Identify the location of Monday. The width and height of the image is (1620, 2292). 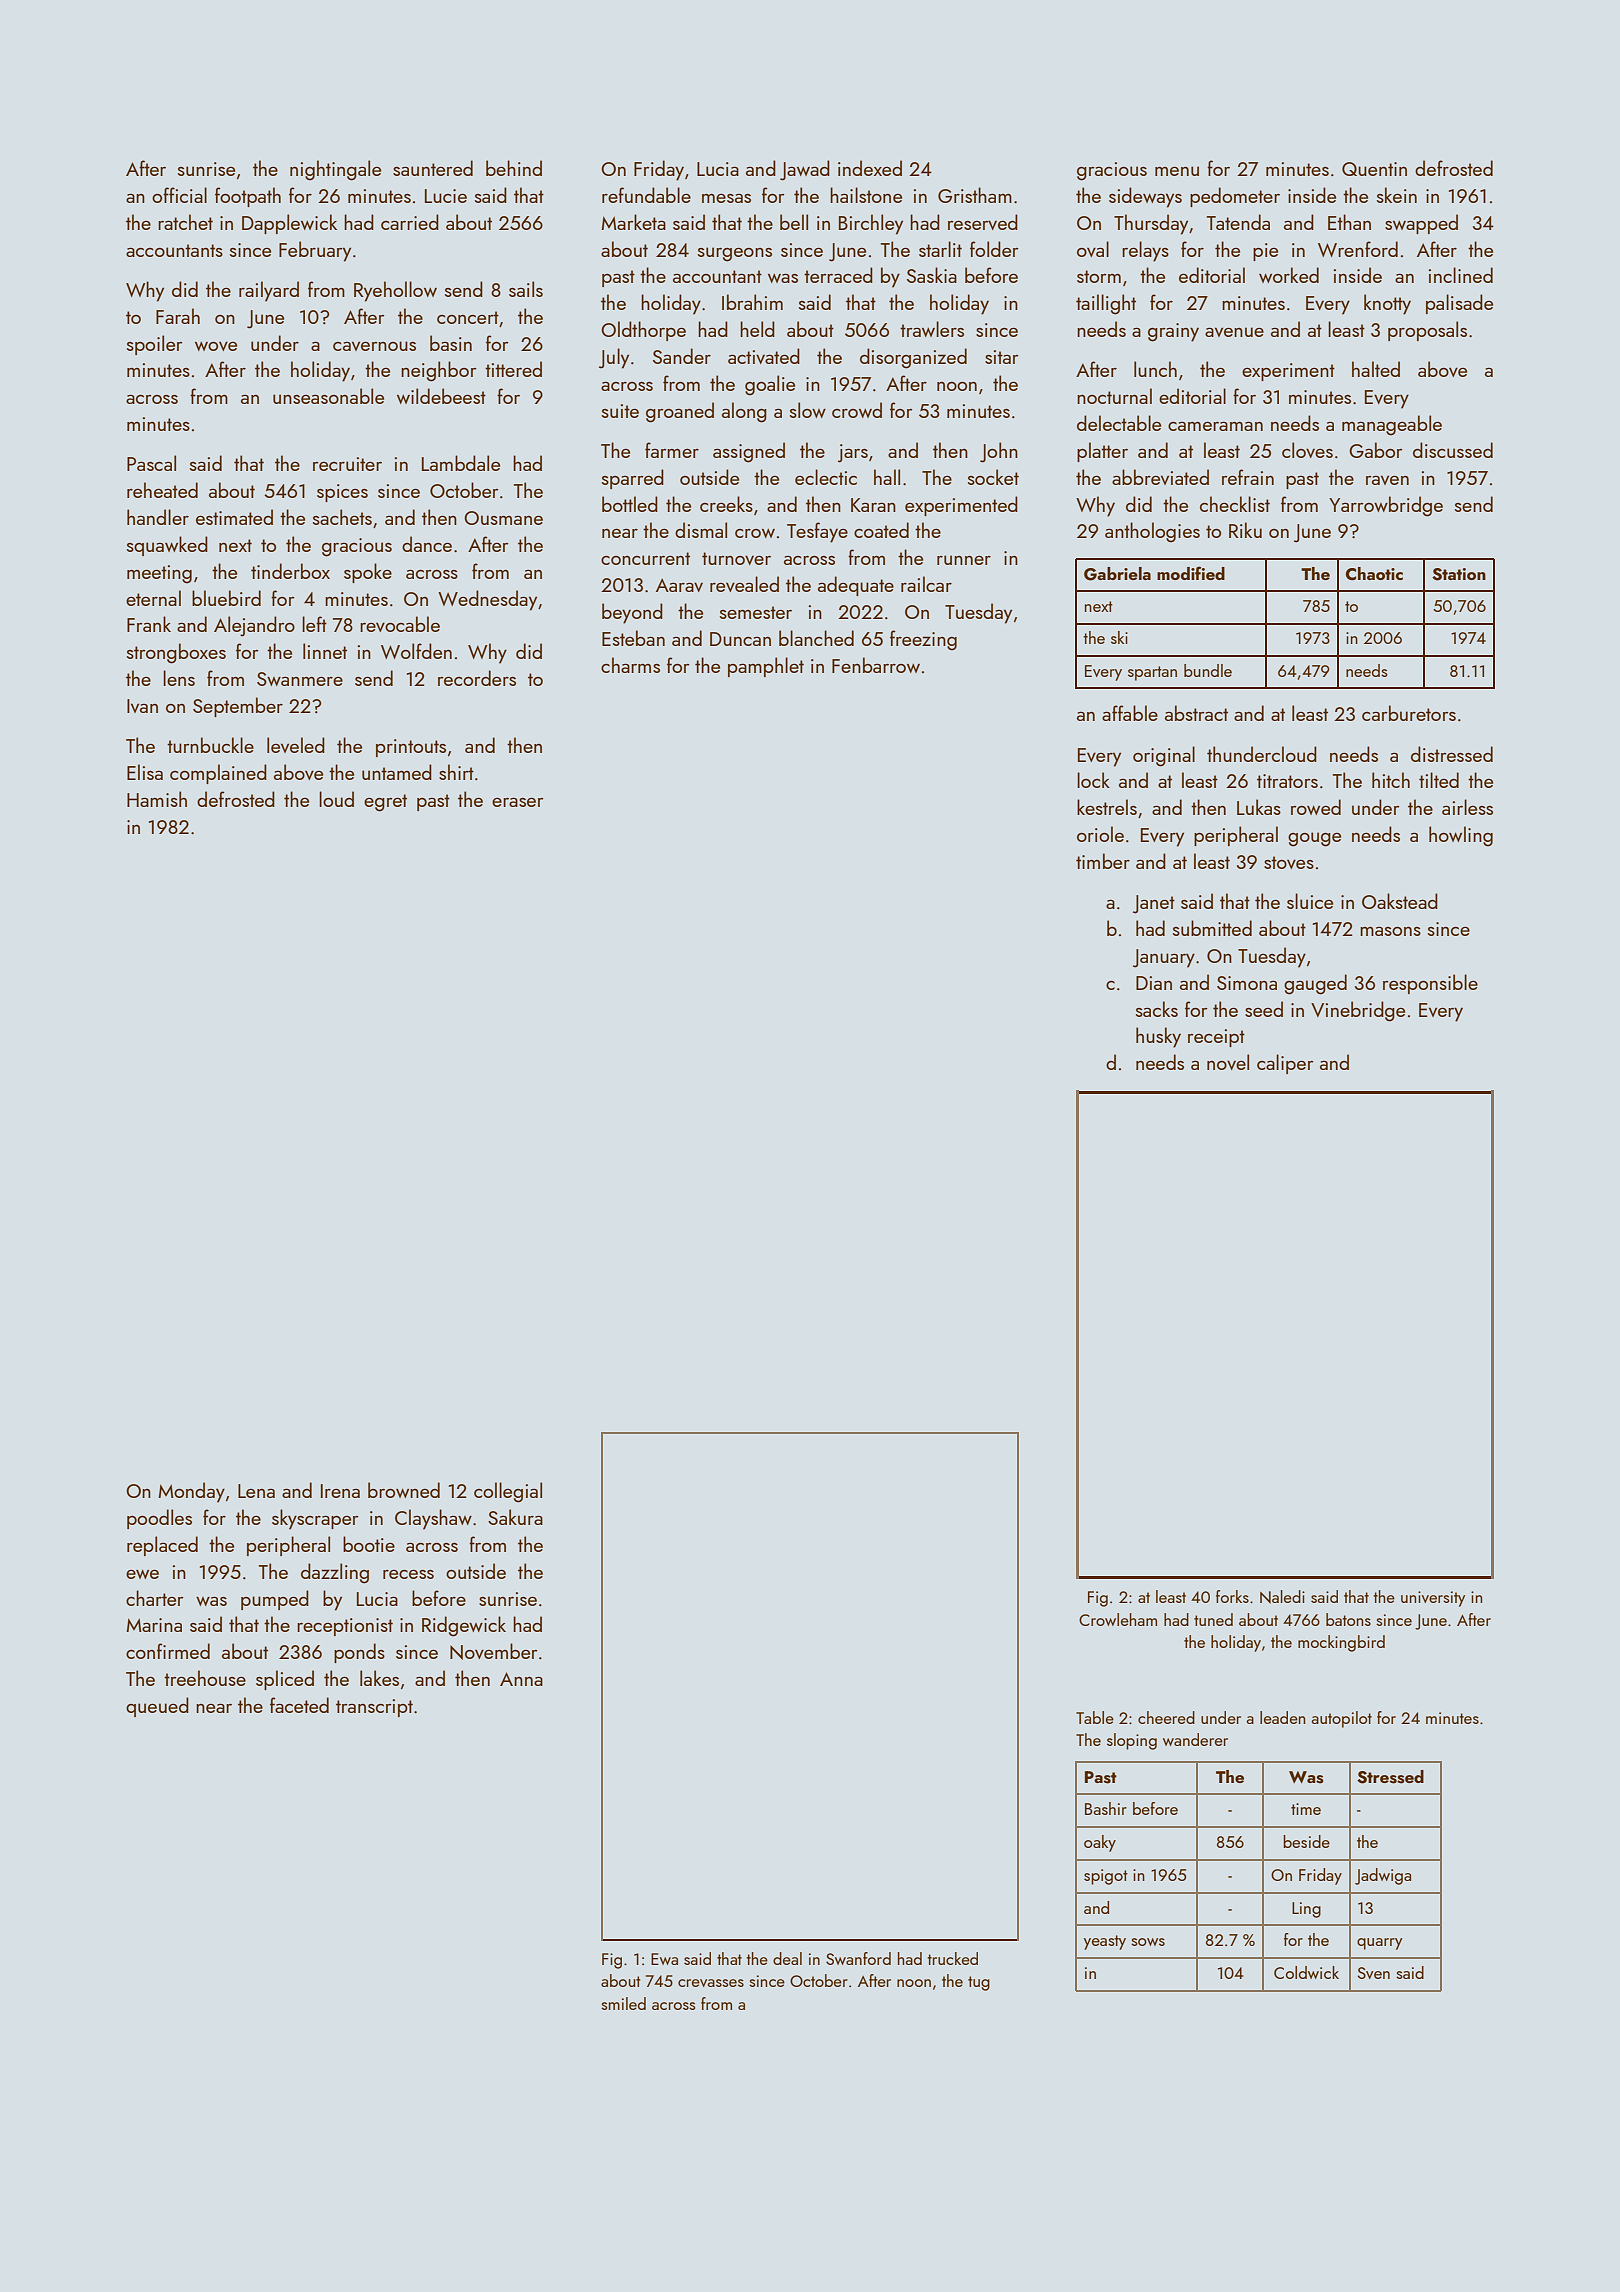
(191, 1492).
